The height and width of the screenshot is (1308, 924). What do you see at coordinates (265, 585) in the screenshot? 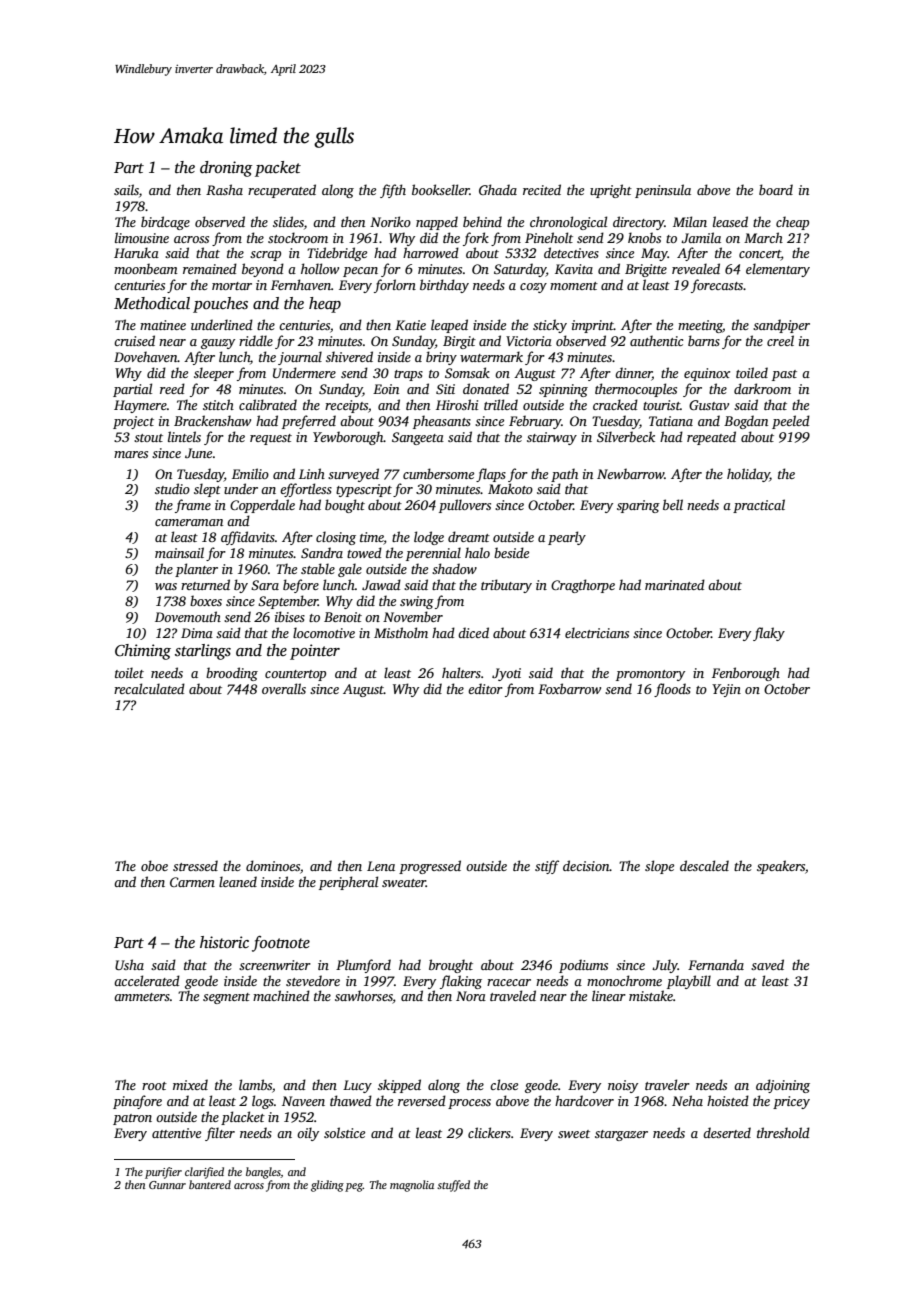
I see `Sara` at bounding box center [265, 585].
